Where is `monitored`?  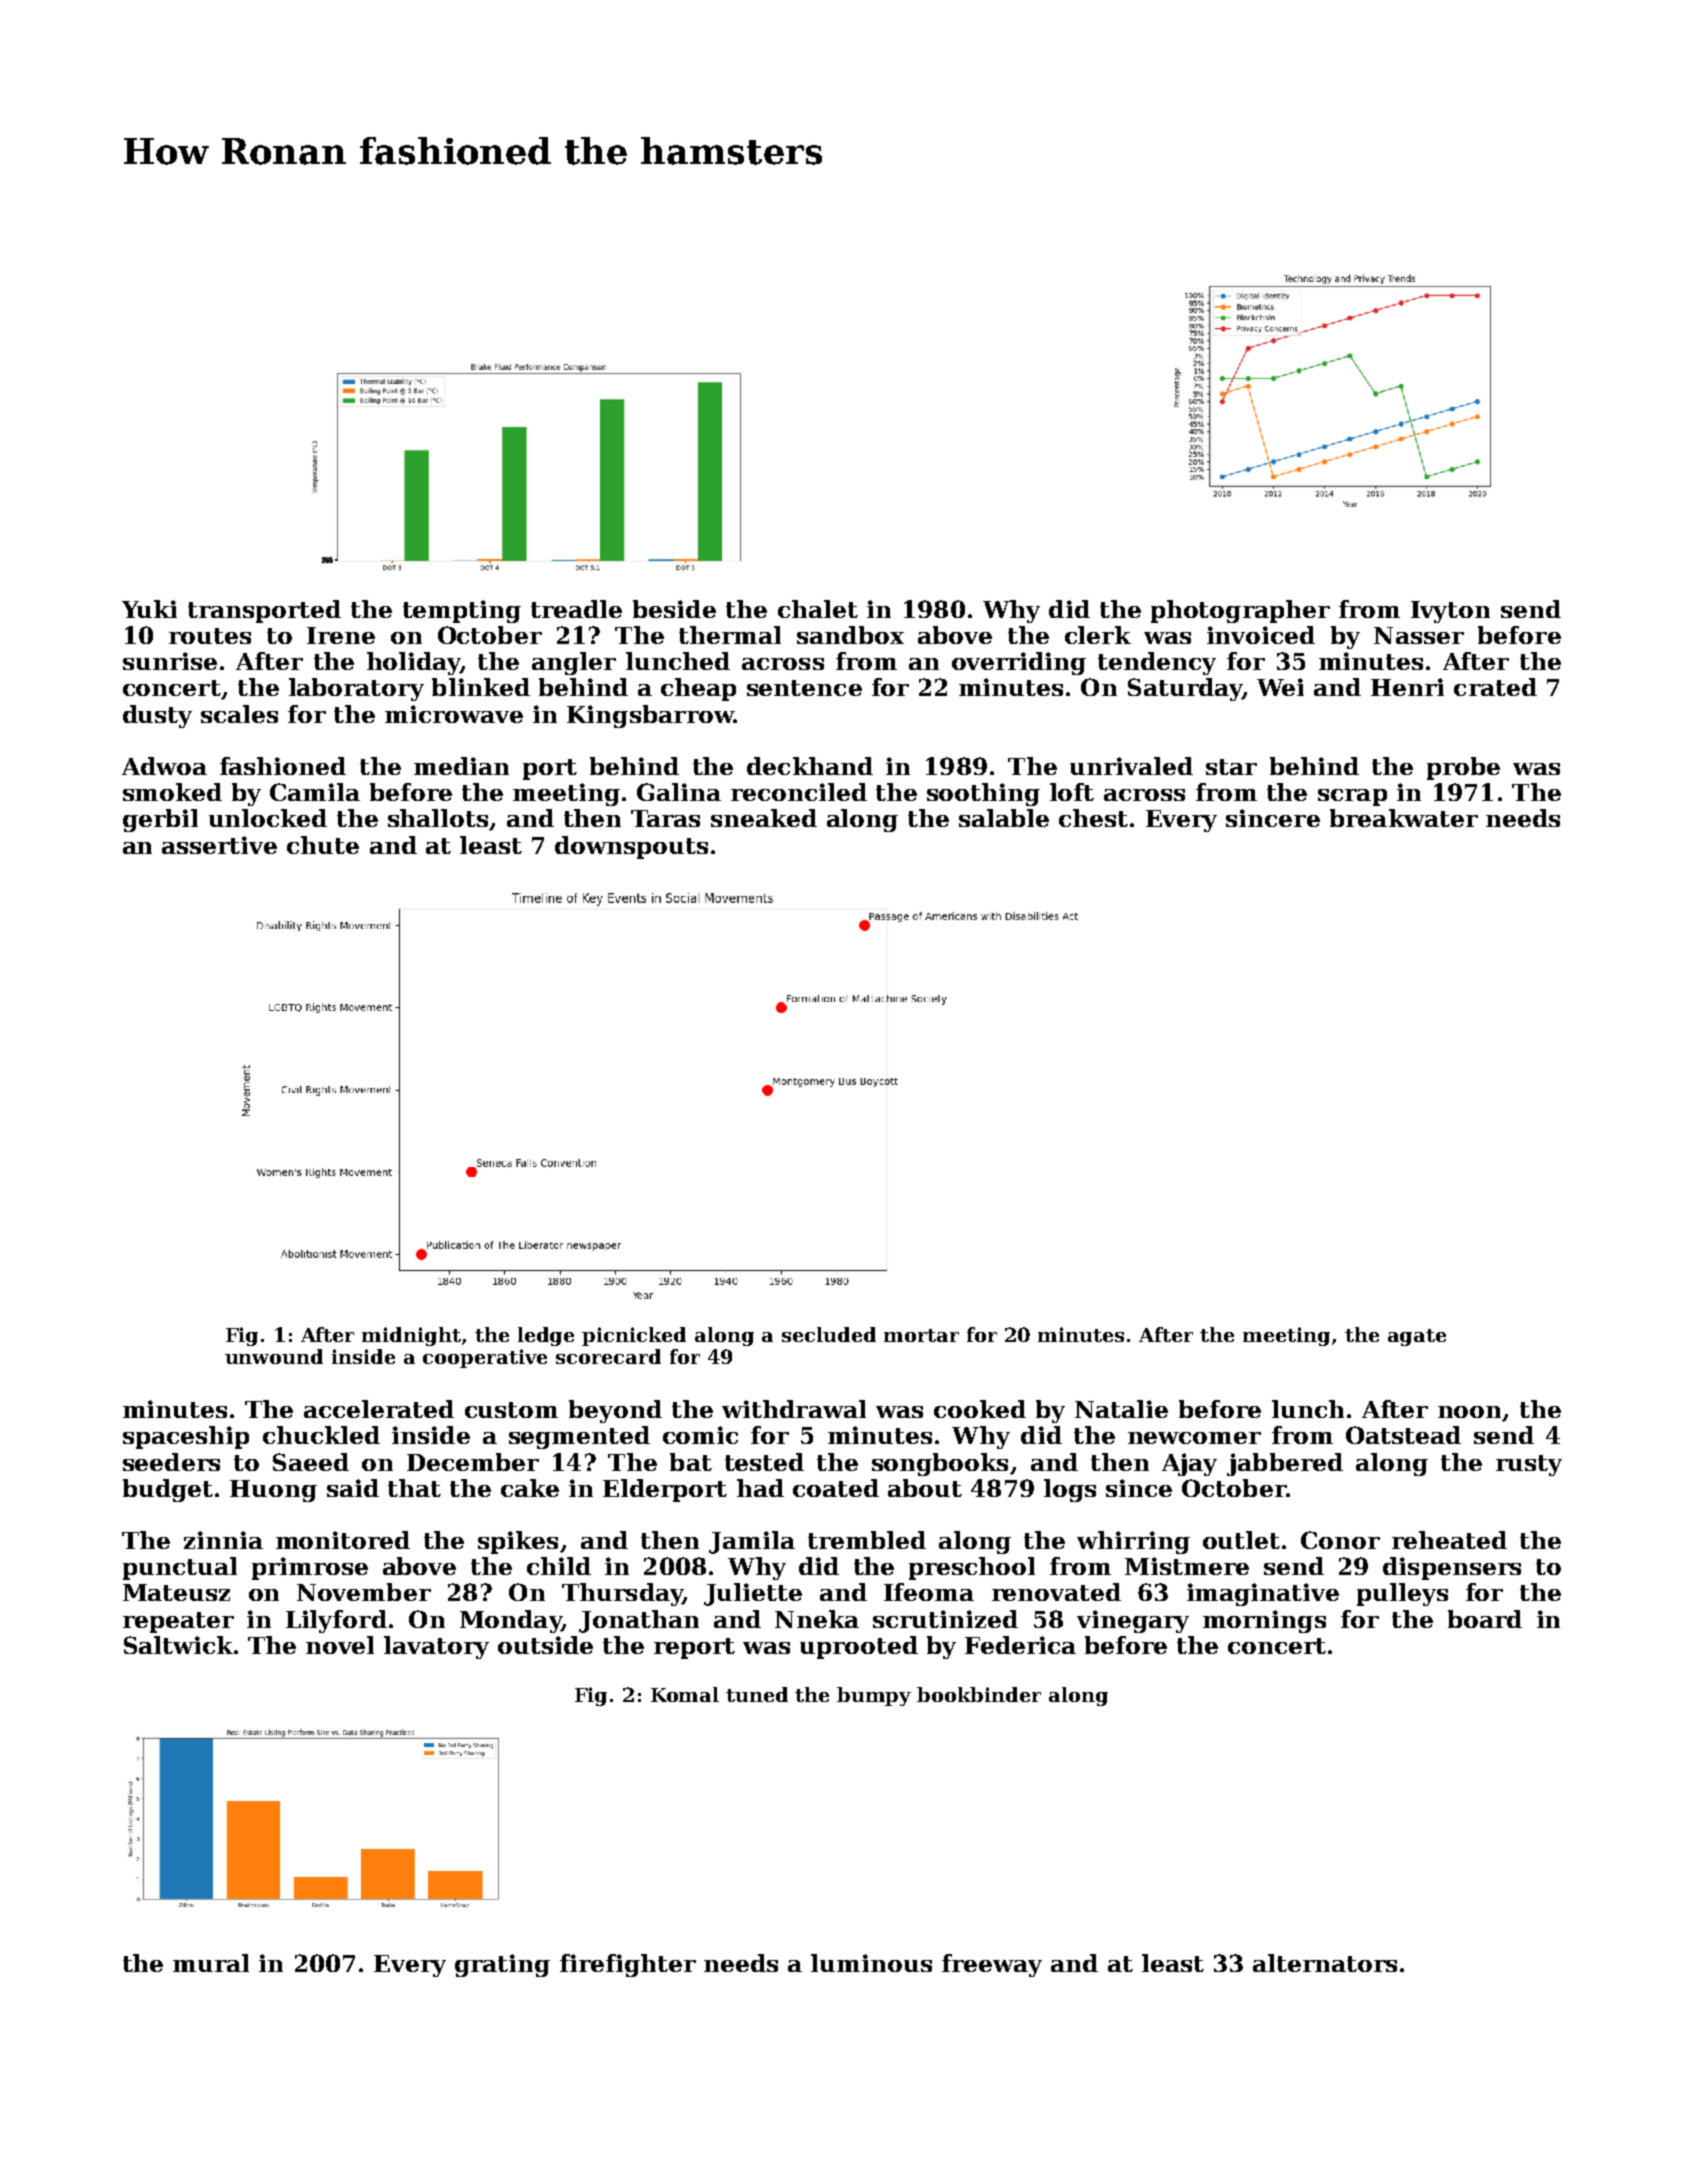
monitored is located at coordinates (343, 1540).
